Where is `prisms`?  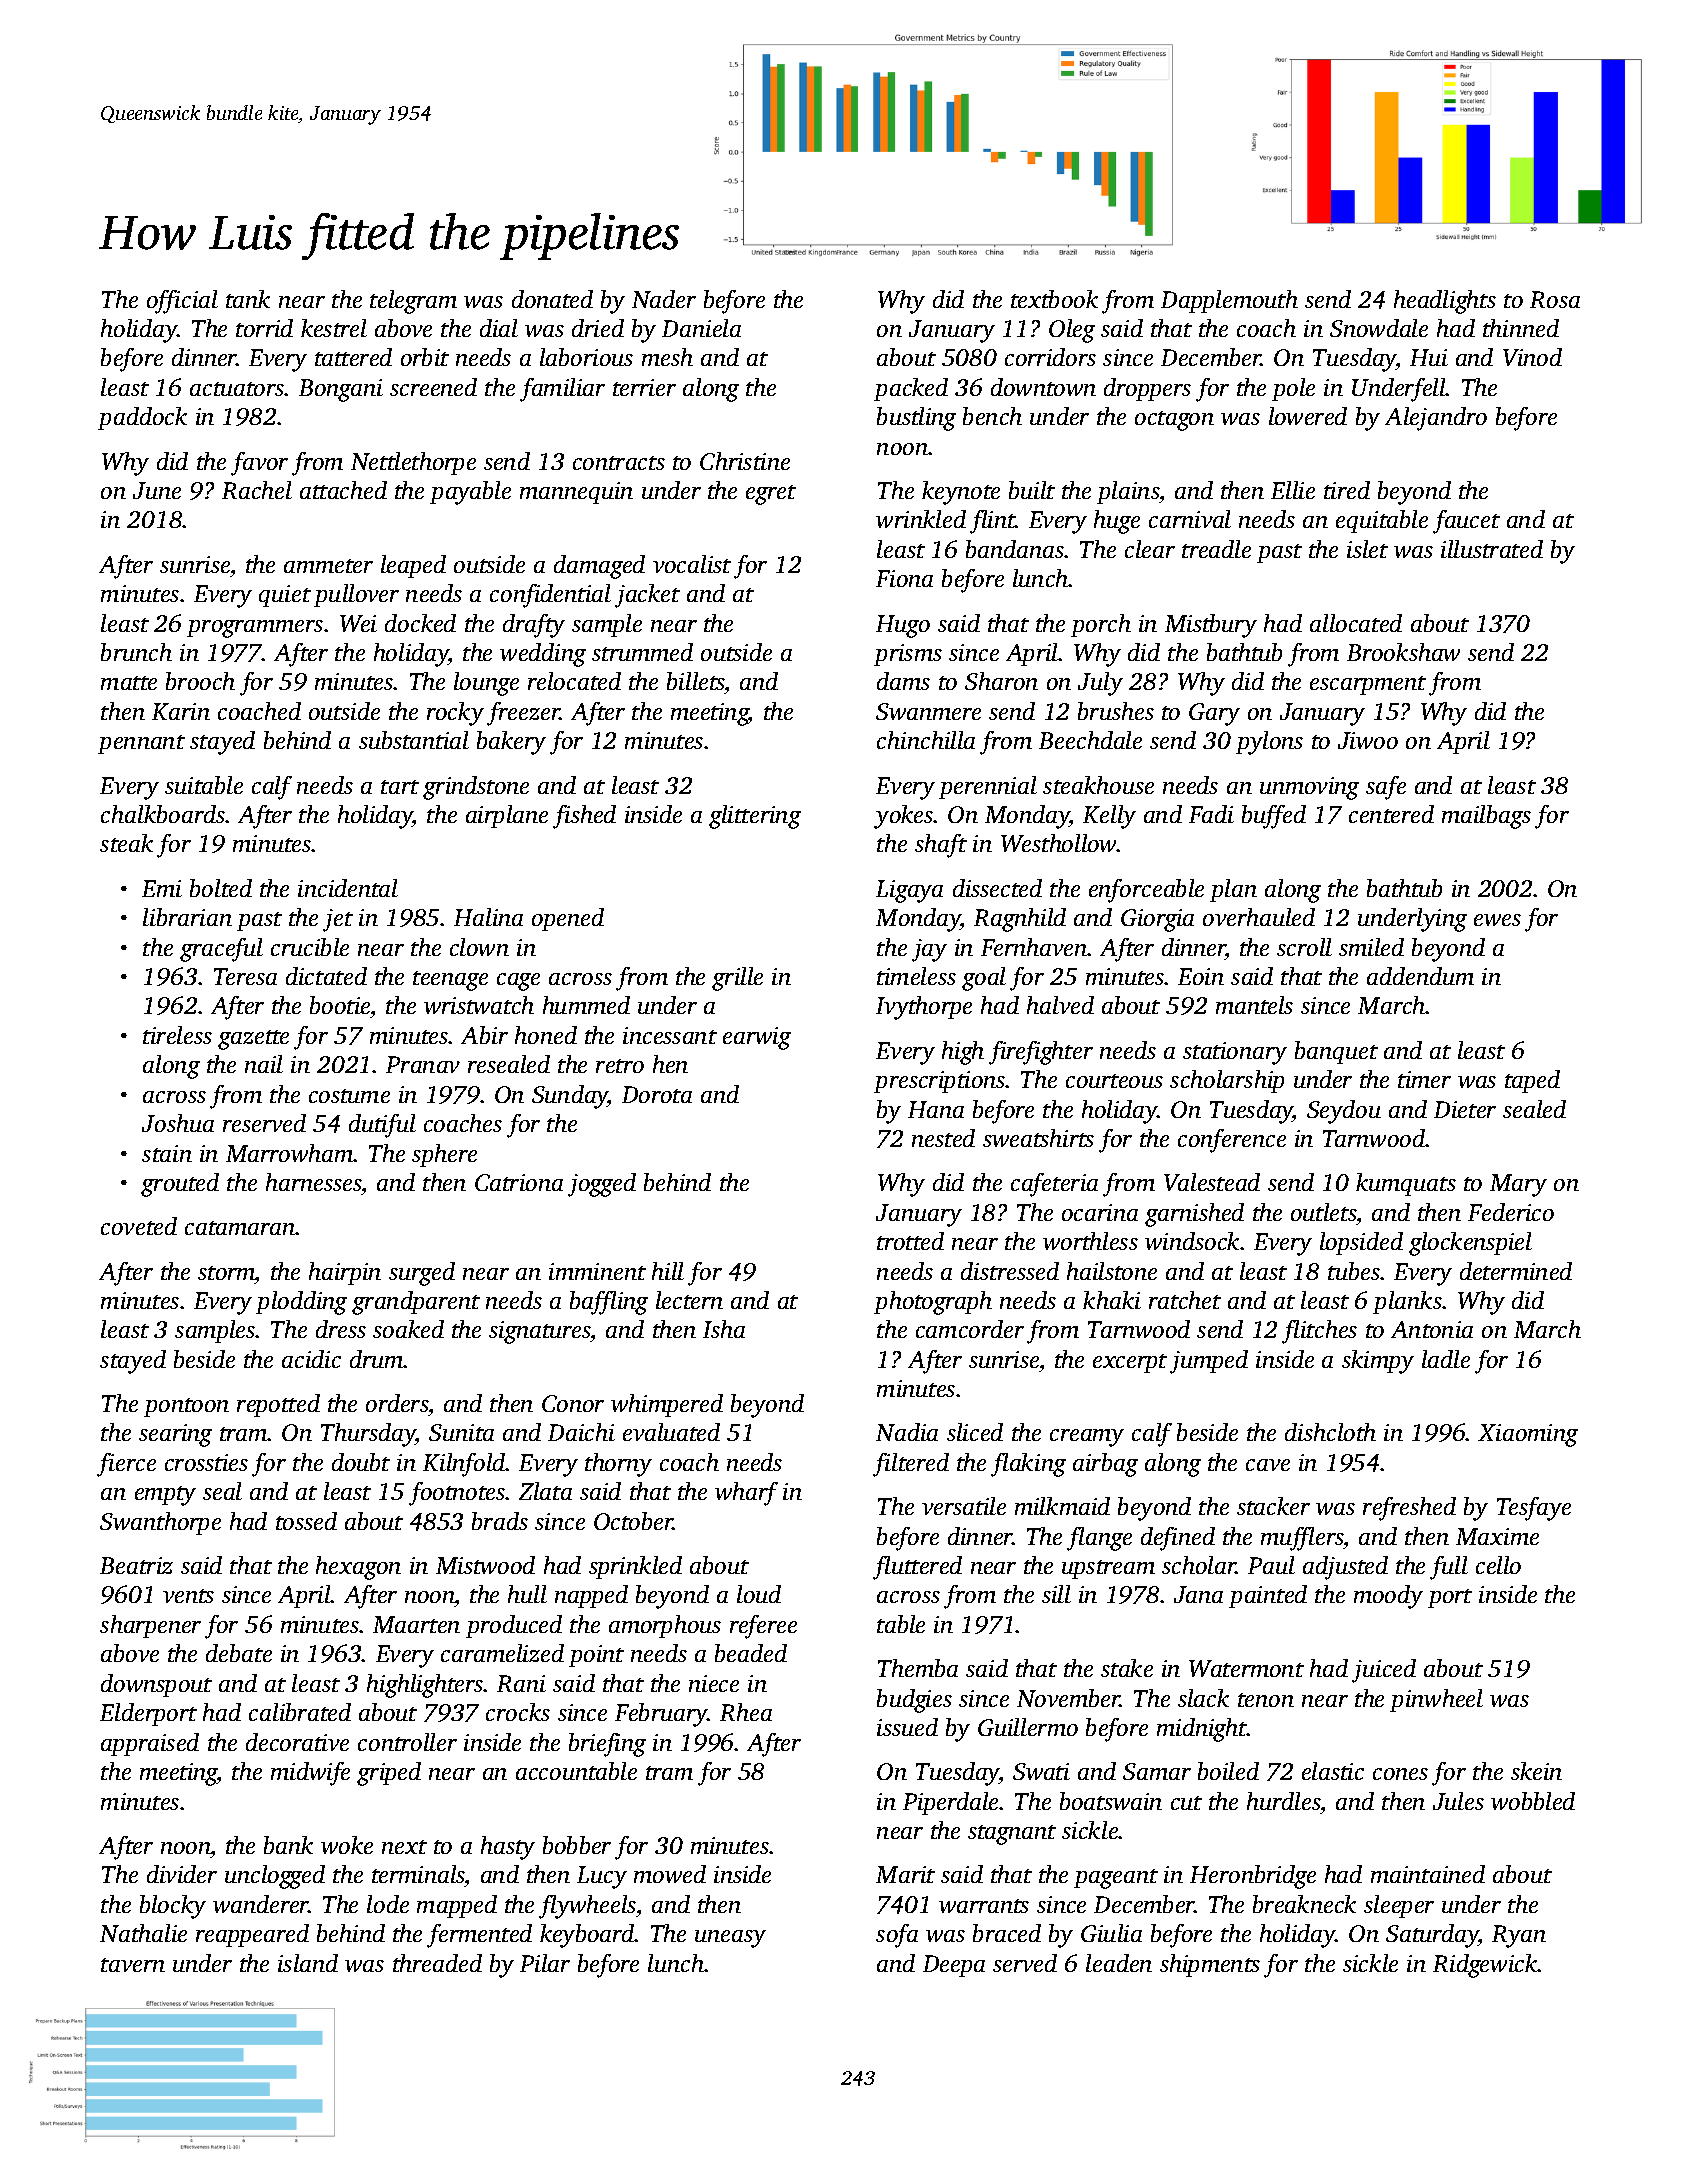
prisms is located at coordinates (908, 655).
